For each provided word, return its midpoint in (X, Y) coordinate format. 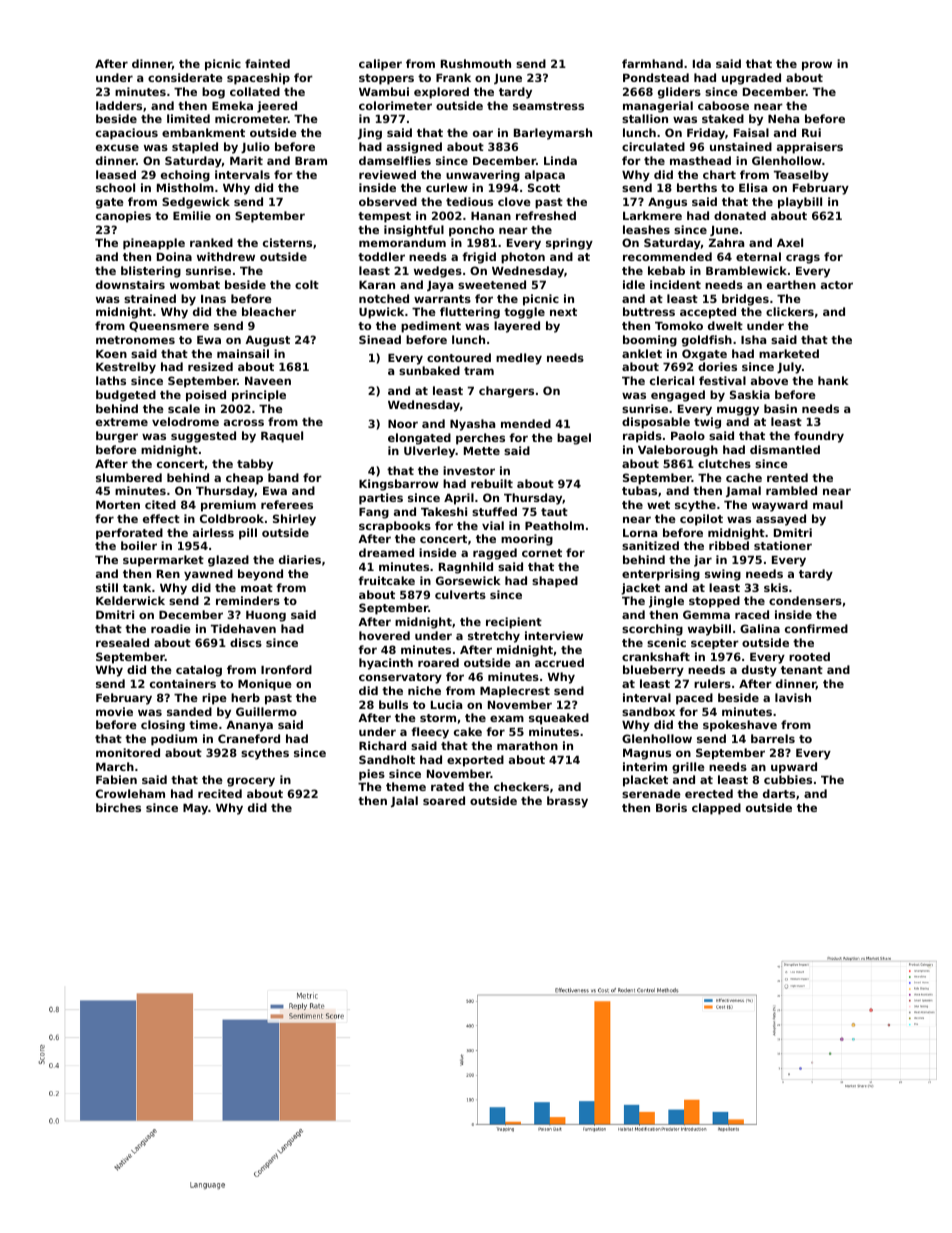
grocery (251, 782)
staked (723, 118)
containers (183, 683)
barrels (773, 738)
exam (507, 718)
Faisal (751, 132)
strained (150, 298)
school (115, 187)
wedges (438, 272)
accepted (708, 313)
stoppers (386, 79)
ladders (119, 105)
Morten (118, 505)
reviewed (387, 174)
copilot (701, 520)
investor (469, 470)
